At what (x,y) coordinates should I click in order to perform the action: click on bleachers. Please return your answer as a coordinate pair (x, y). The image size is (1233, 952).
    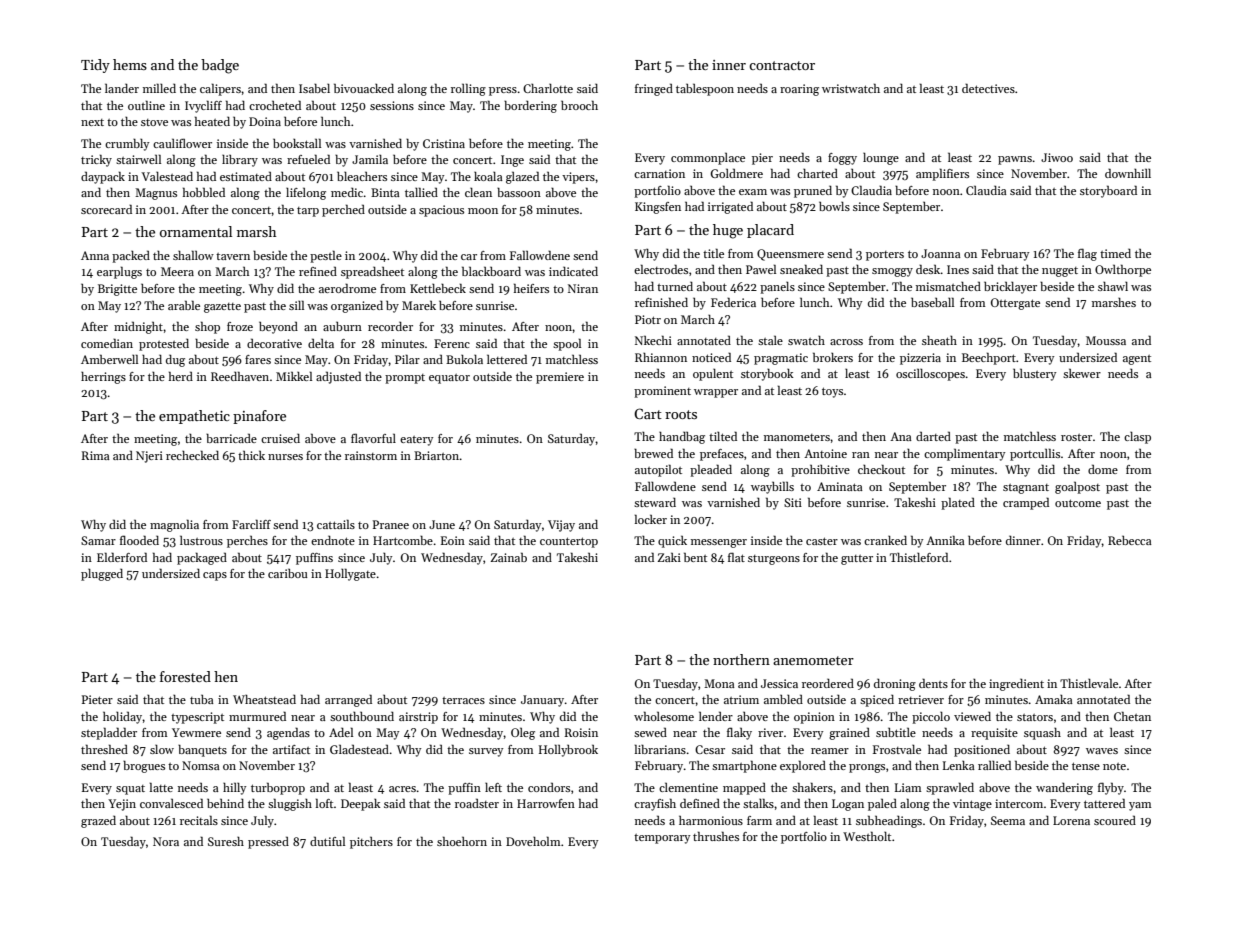
    Looking at the image, I should click on (362, 176).
